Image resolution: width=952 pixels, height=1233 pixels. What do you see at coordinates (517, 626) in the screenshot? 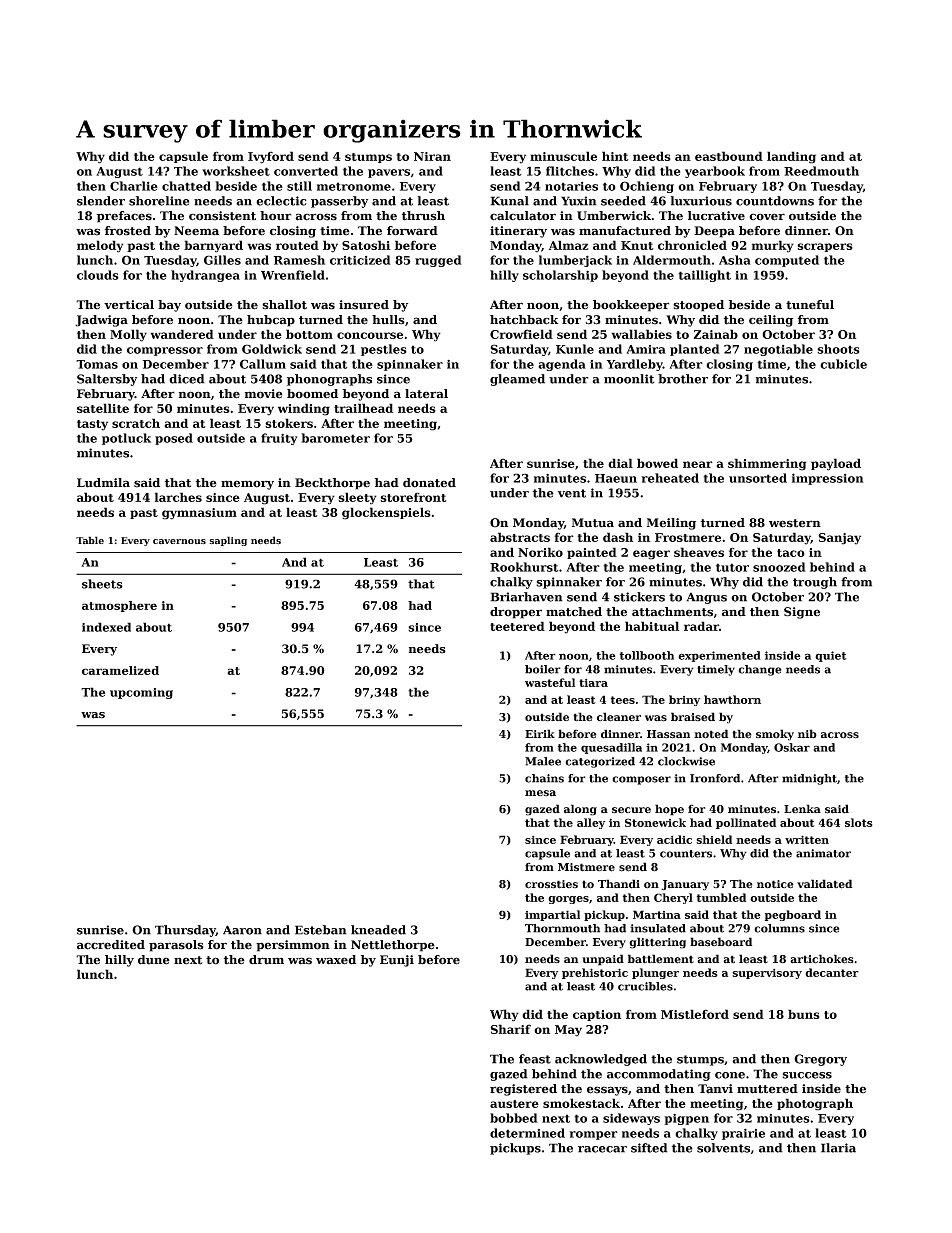
I see `teetered` at bounding box center [517, 626].
